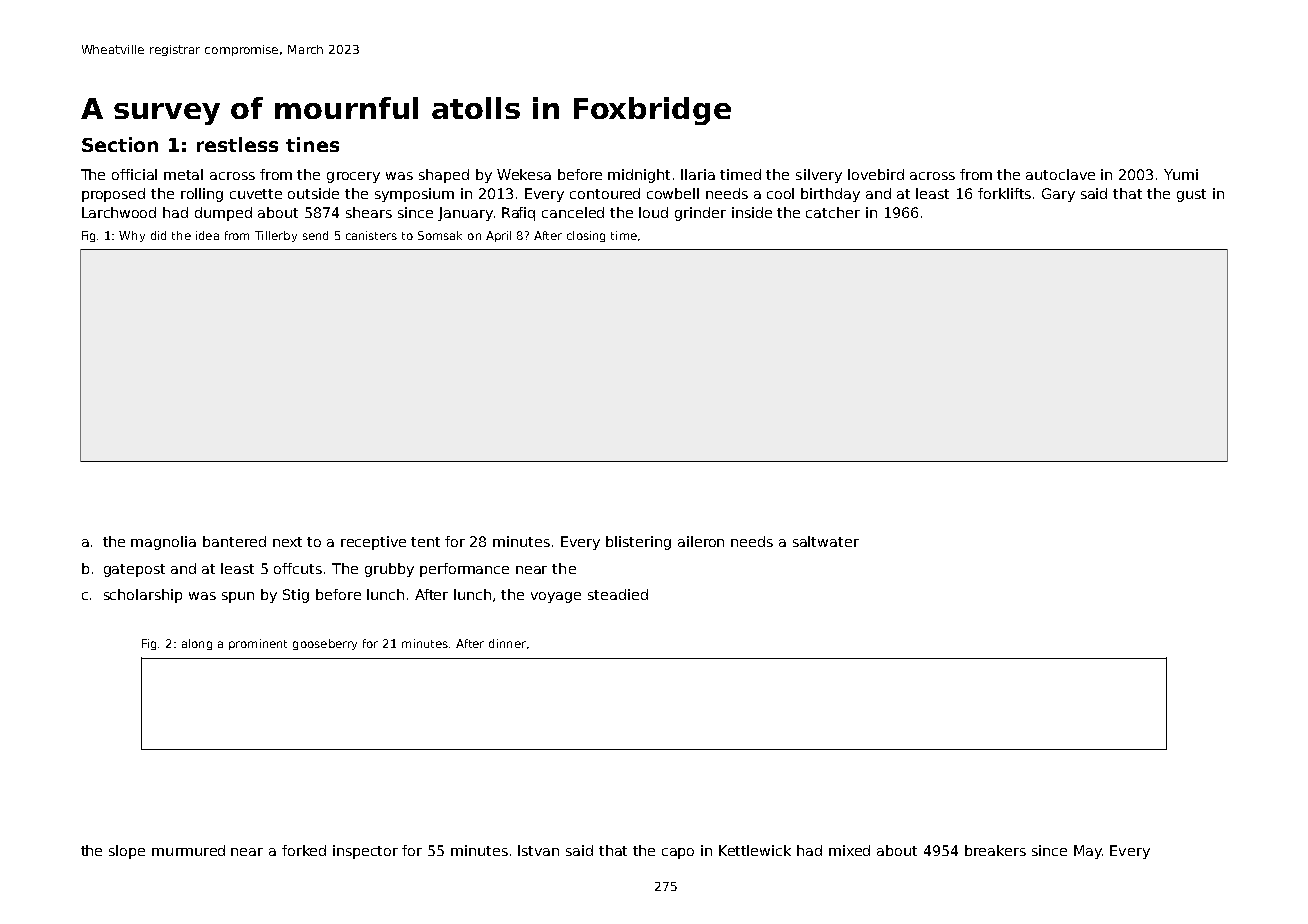  I want to click on Tillerby, so click(276, 236).
